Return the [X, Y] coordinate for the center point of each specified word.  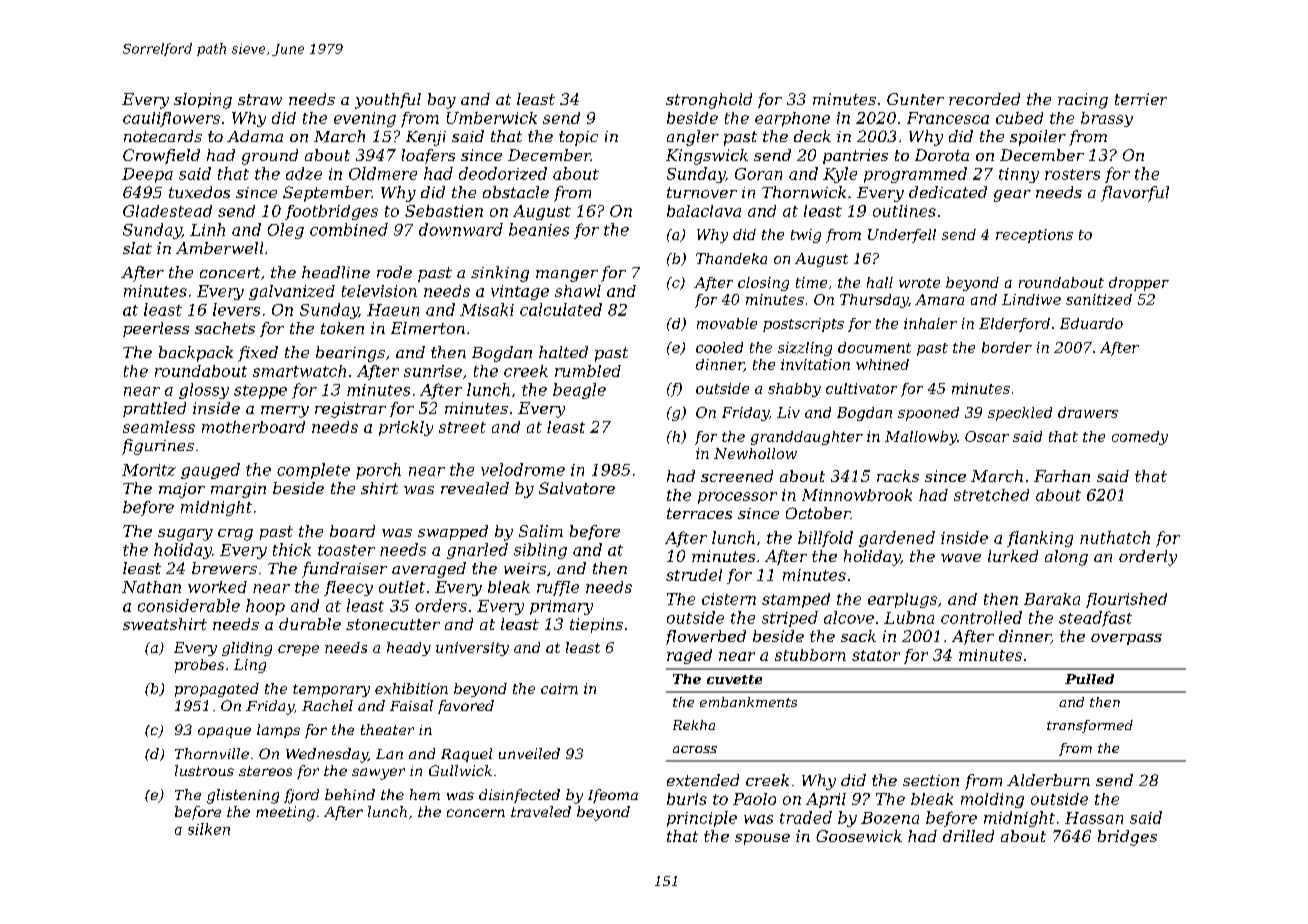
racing [1083, 101]
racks [898, 476]
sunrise [433, 371]
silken [209, 829]
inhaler [930, 323]
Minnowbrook [857, 495]
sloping [203, 101]
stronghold [709, 101]
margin [238, 490]
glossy [204, 391]
